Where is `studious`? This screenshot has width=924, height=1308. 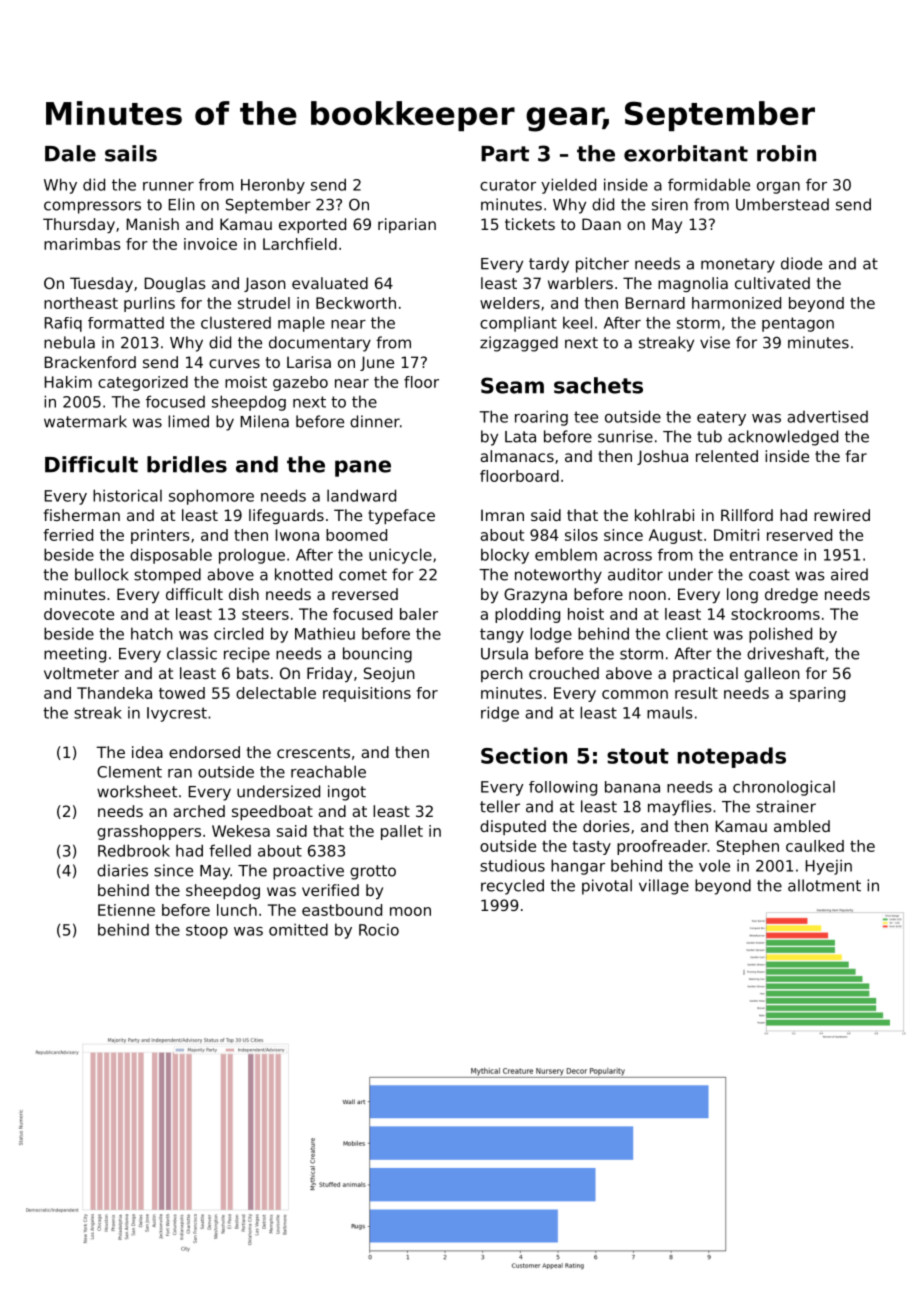 studious is located at coordinates (512, 865).
